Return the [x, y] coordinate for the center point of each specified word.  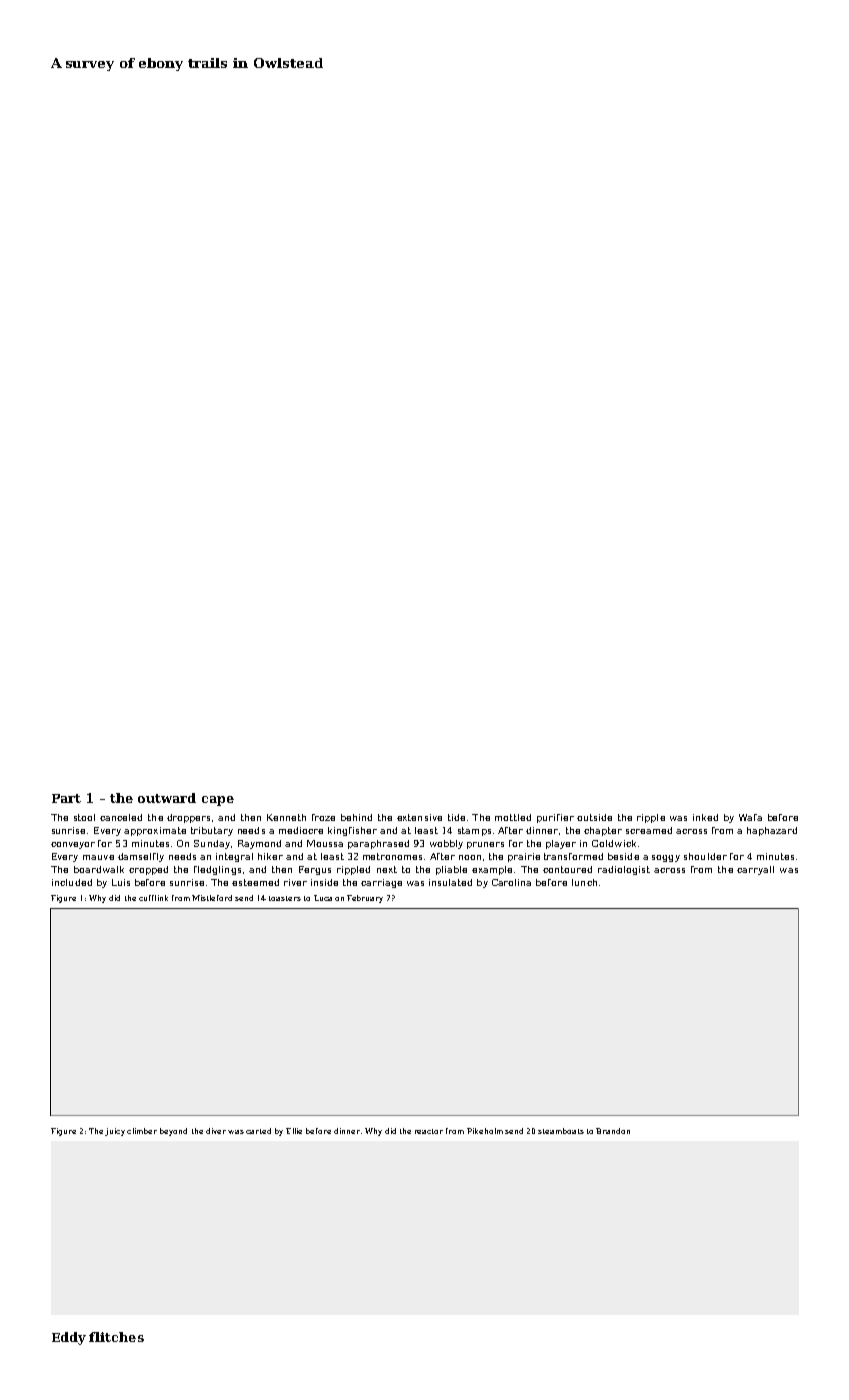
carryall [755, 870]
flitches [116, 1337]
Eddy [69, 1338]
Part [66, 798]
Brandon [613, 1131]
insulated [450, 882]
